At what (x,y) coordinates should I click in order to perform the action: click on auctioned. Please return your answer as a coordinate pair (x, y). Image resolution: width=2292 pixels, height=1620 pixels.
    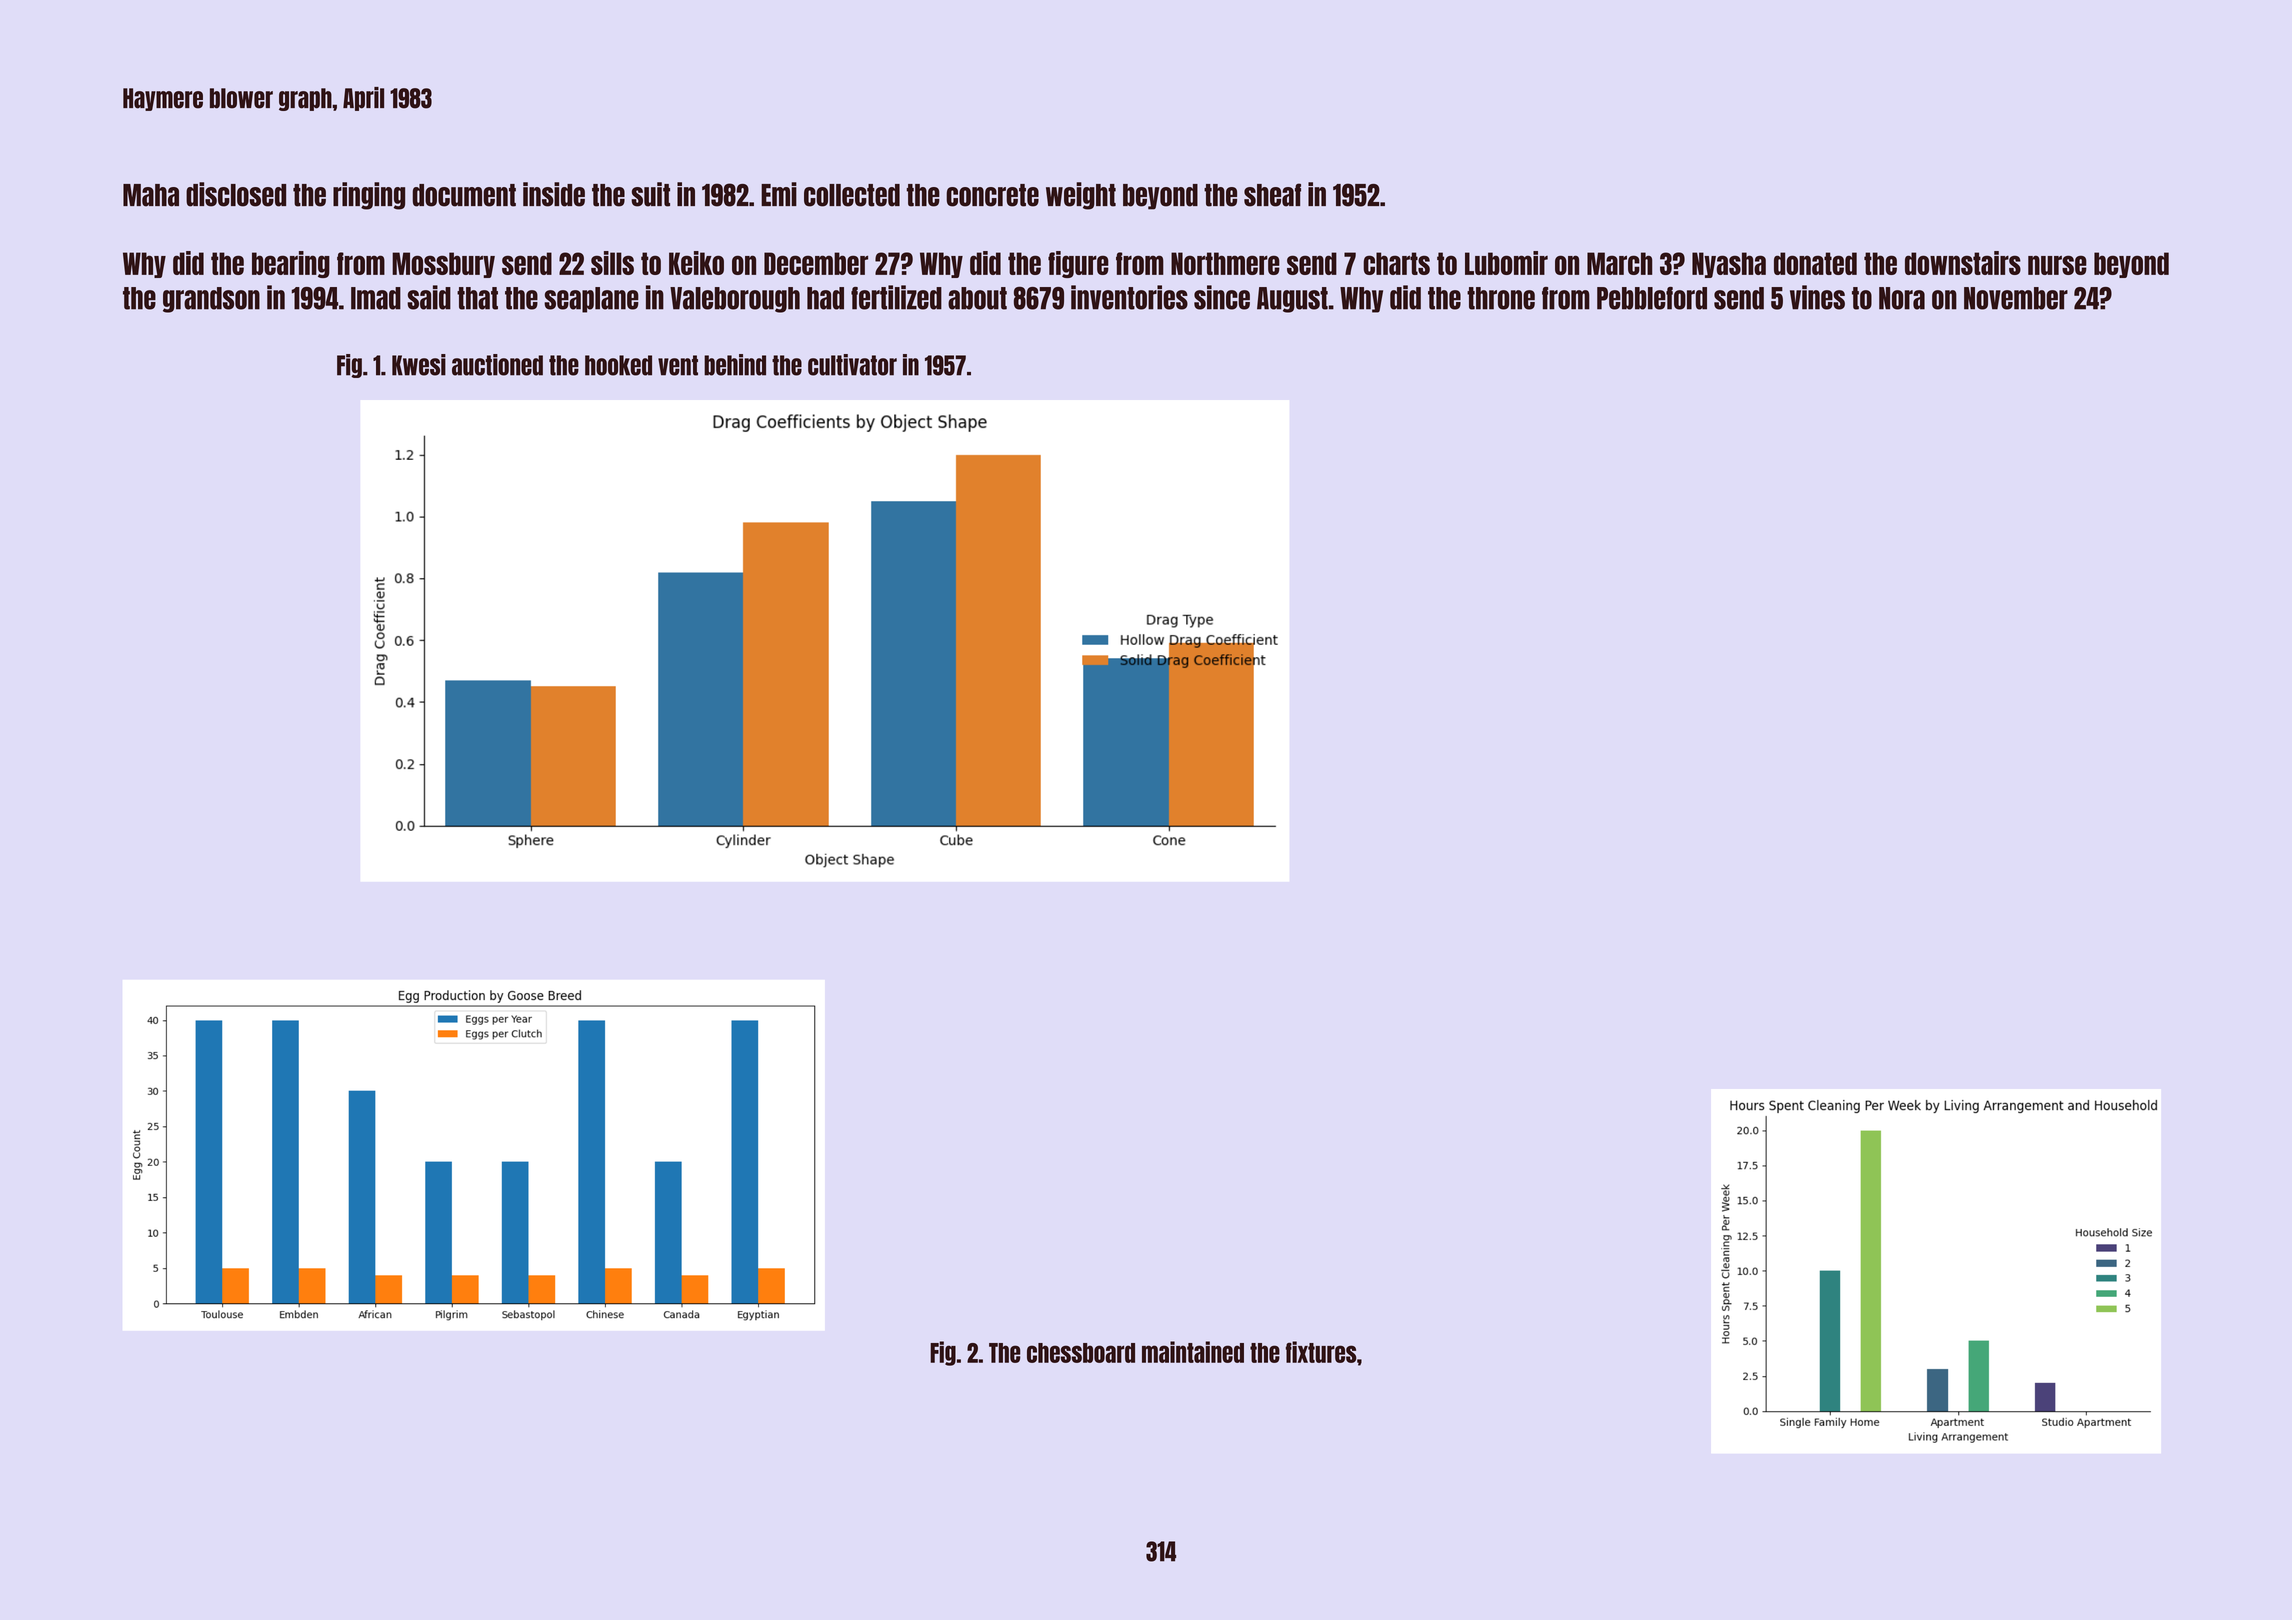
    Looking at the image, I should click on (497, 365).
